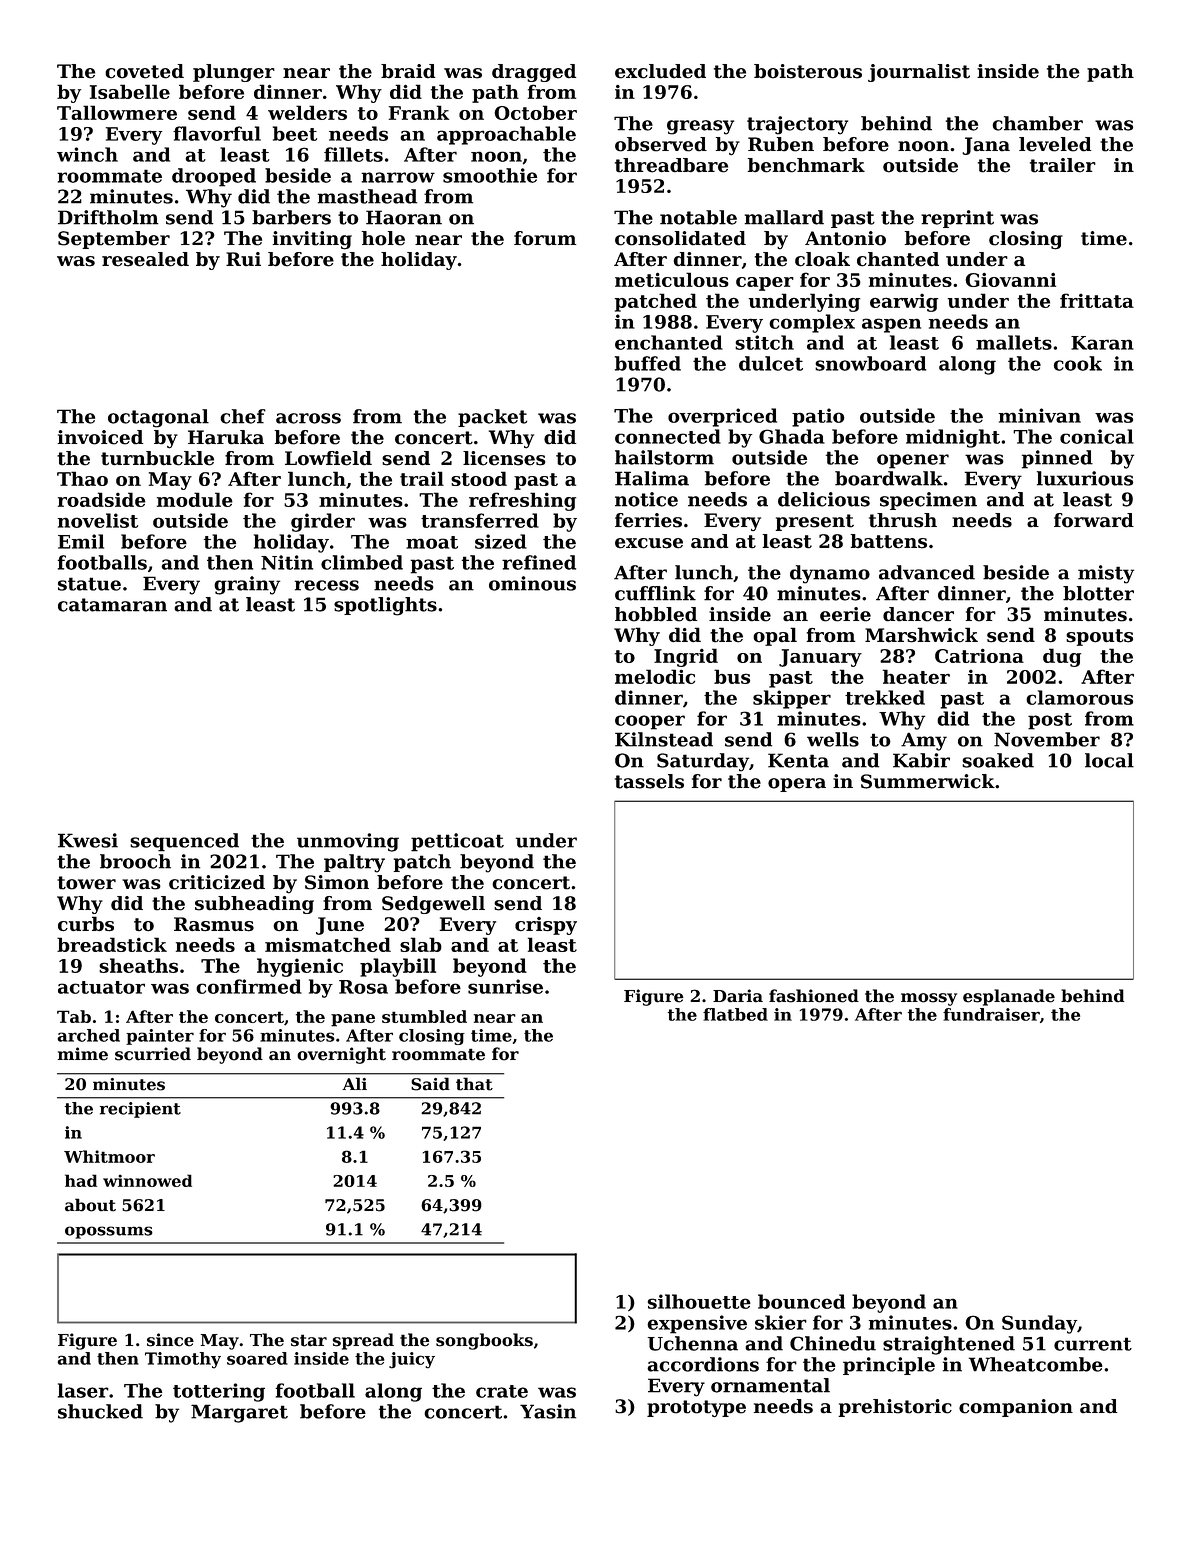  What do you see at coordinates (506, 135) in the screenshot?
I see `approachable` at bounding box center [506, 135].
